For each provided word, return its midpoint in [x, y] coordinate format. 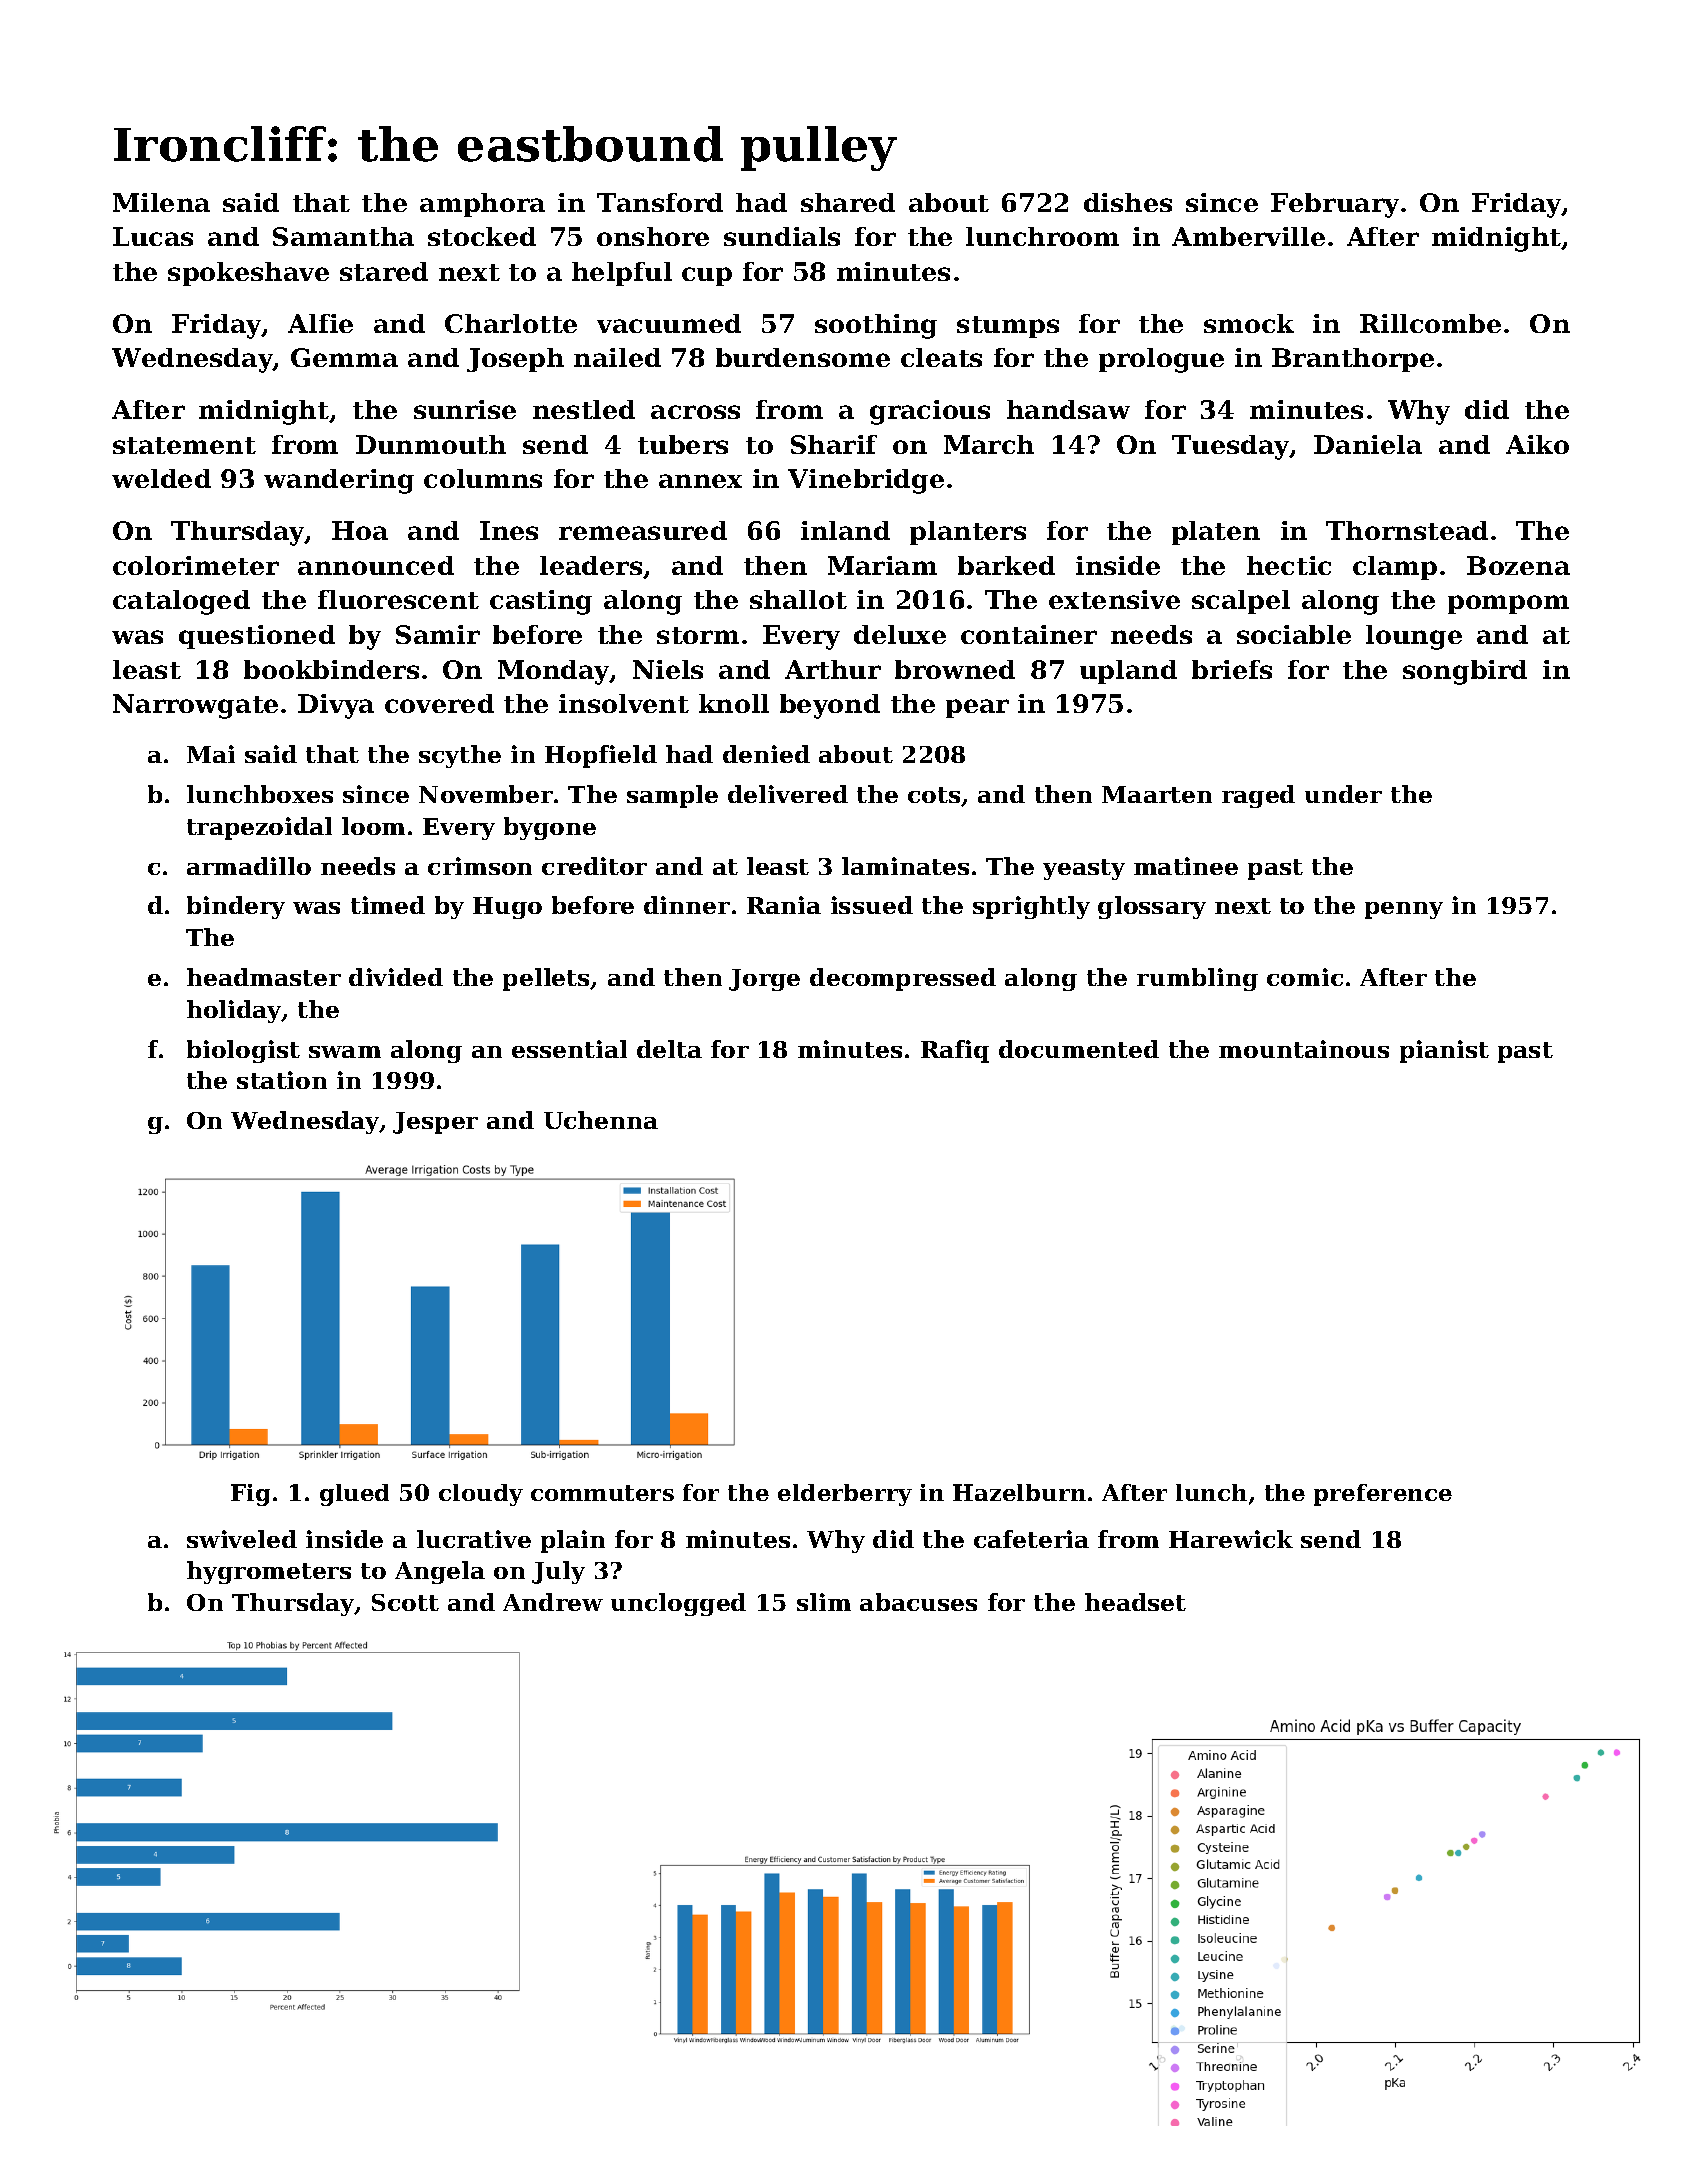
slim [824, 1602]
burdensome [803, 357]
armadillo [249, 866]
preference [1383, 1495]
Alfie [320, 323]
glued [354, 1495]
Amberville [1248, 236]
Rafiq [955, 1051]
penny [1404, 910]
